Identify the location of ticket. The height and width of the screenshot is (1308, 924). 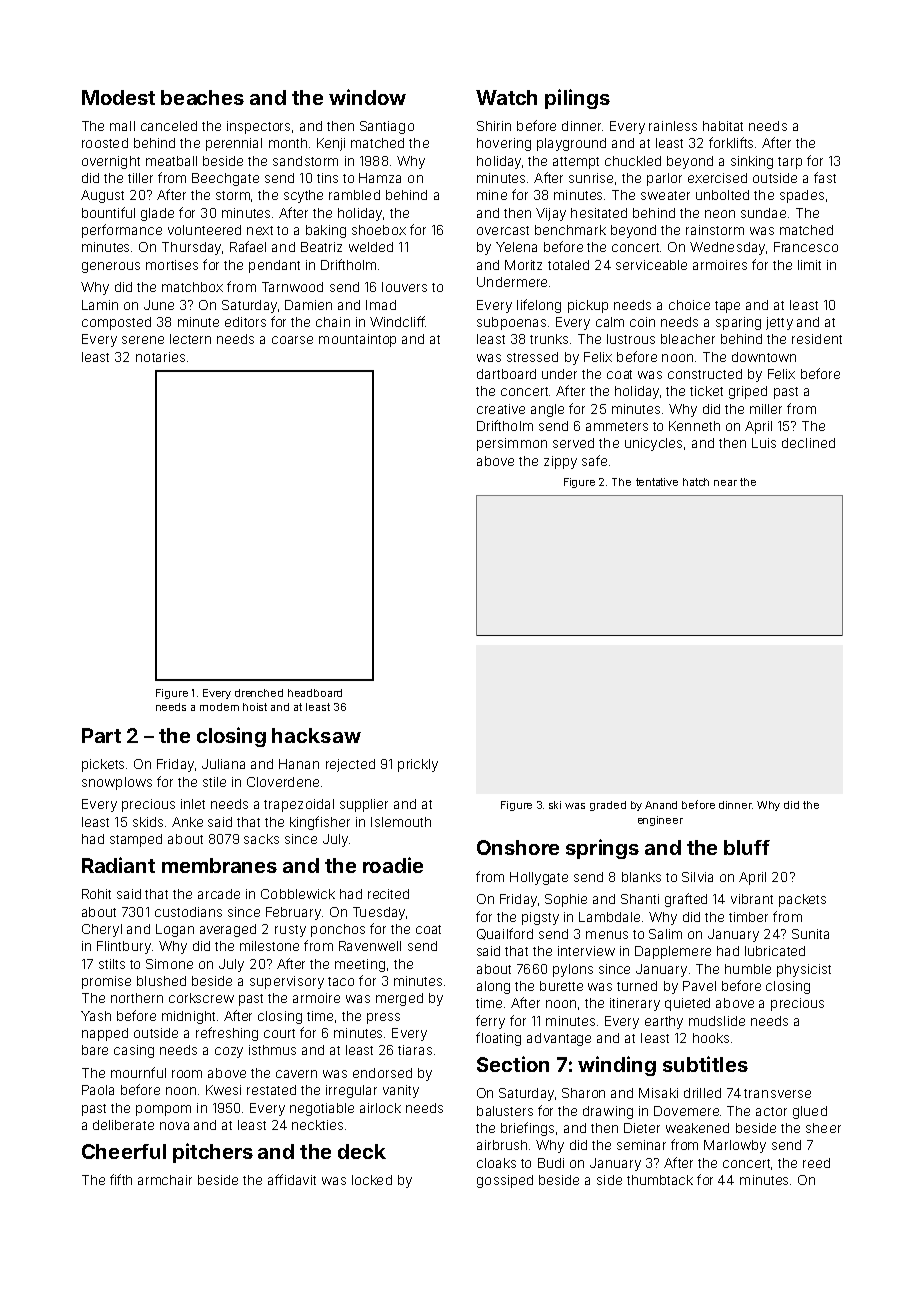
(706, 391).
